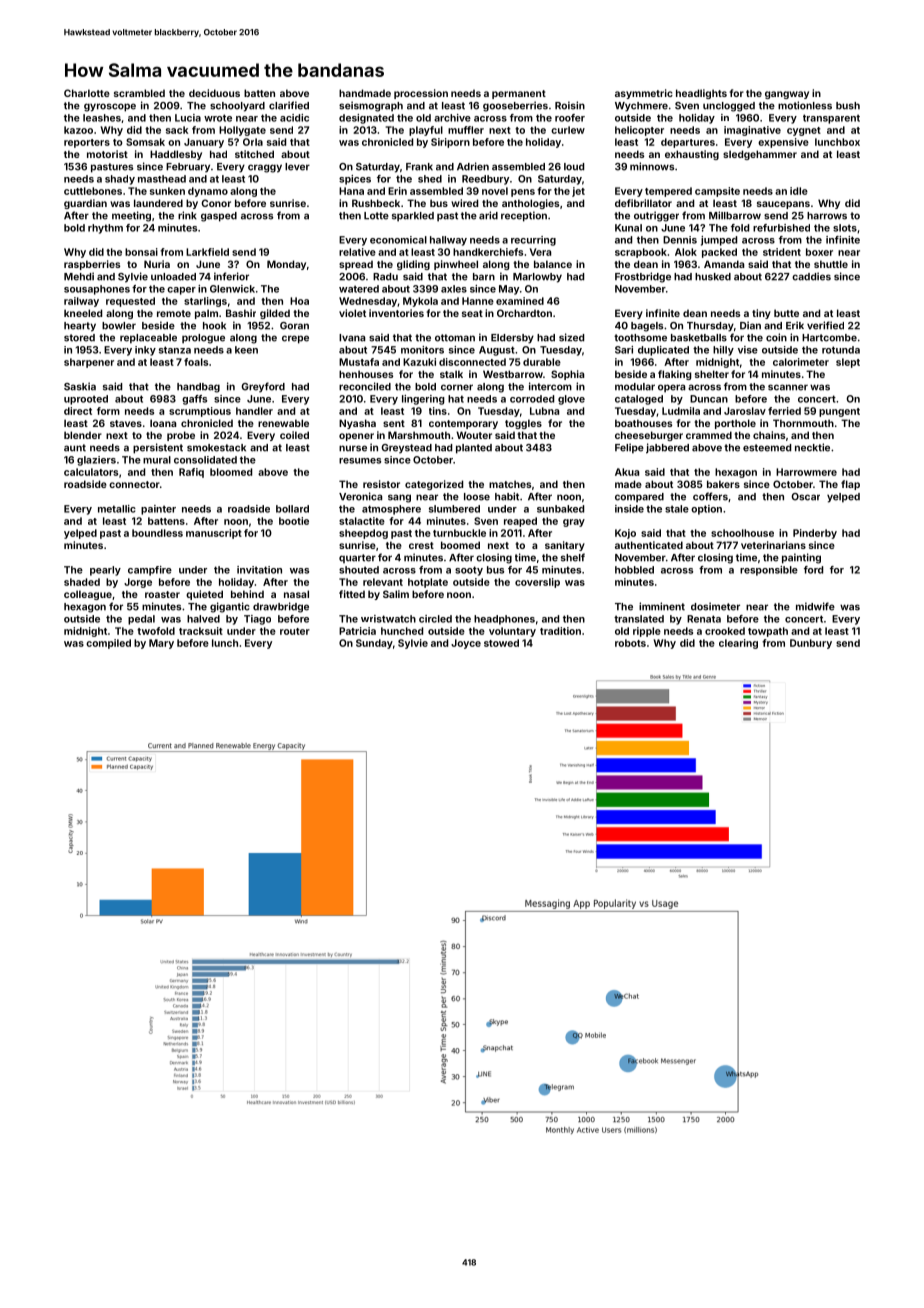  What do you see at coordinates (848, 106) in the document?
I see `bush` at bounding box center [848, 106].
